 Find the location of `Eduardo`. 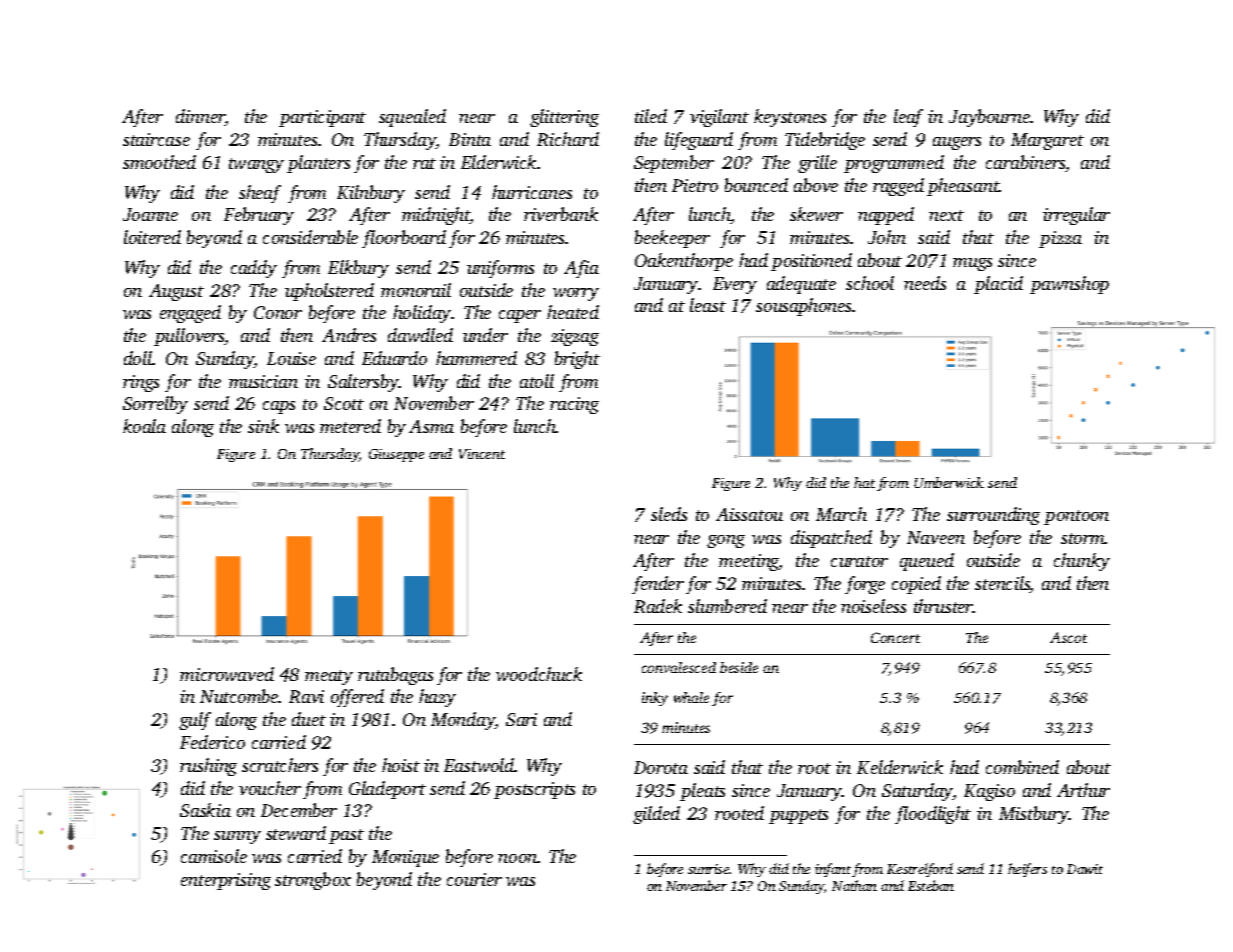

Eduardo is located at coordinates (394, 358).
